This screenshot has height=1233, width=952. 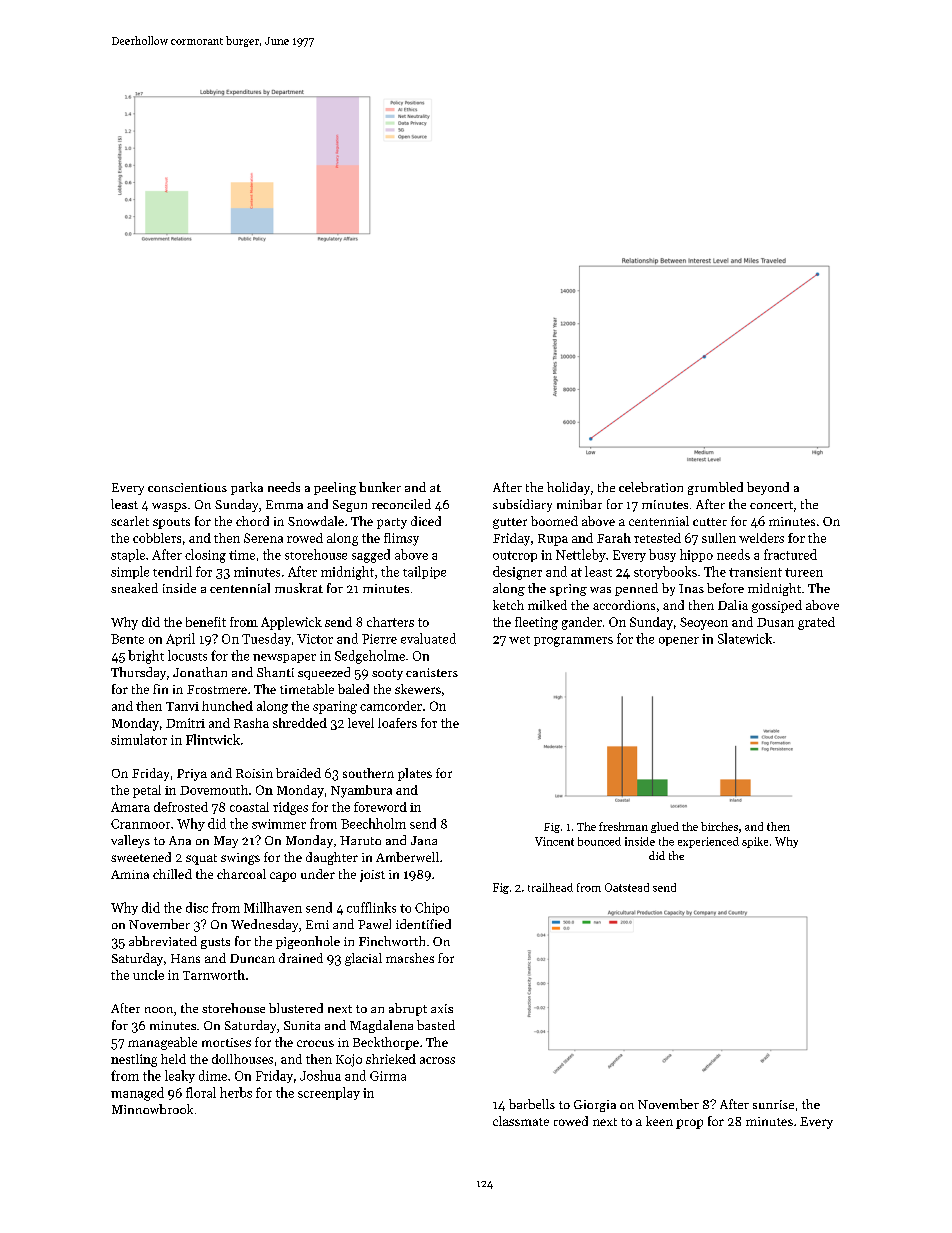 What do you see at coordinates (689, 1124) in the screenshot?
I see `prop` at bounding box center [689, 1124].
